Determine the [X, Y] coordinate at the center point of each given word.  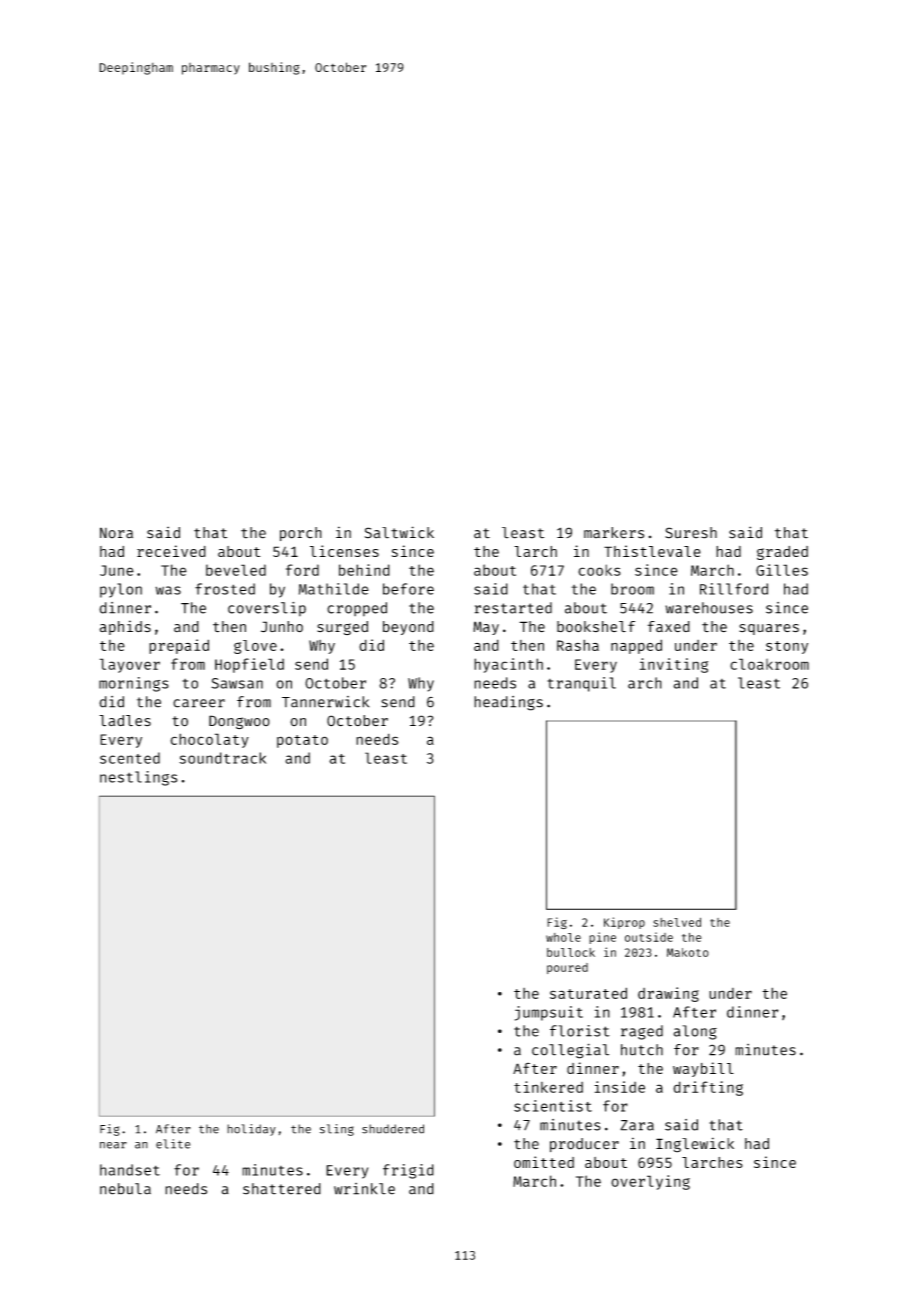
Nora [116, 533]
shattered [282, 1189]
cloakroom [769, 664]
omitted [544, 1162]
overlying [650, 1182]
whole [563, 937]
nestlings [138, 778]
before [408, 589]
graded [782, 553]
